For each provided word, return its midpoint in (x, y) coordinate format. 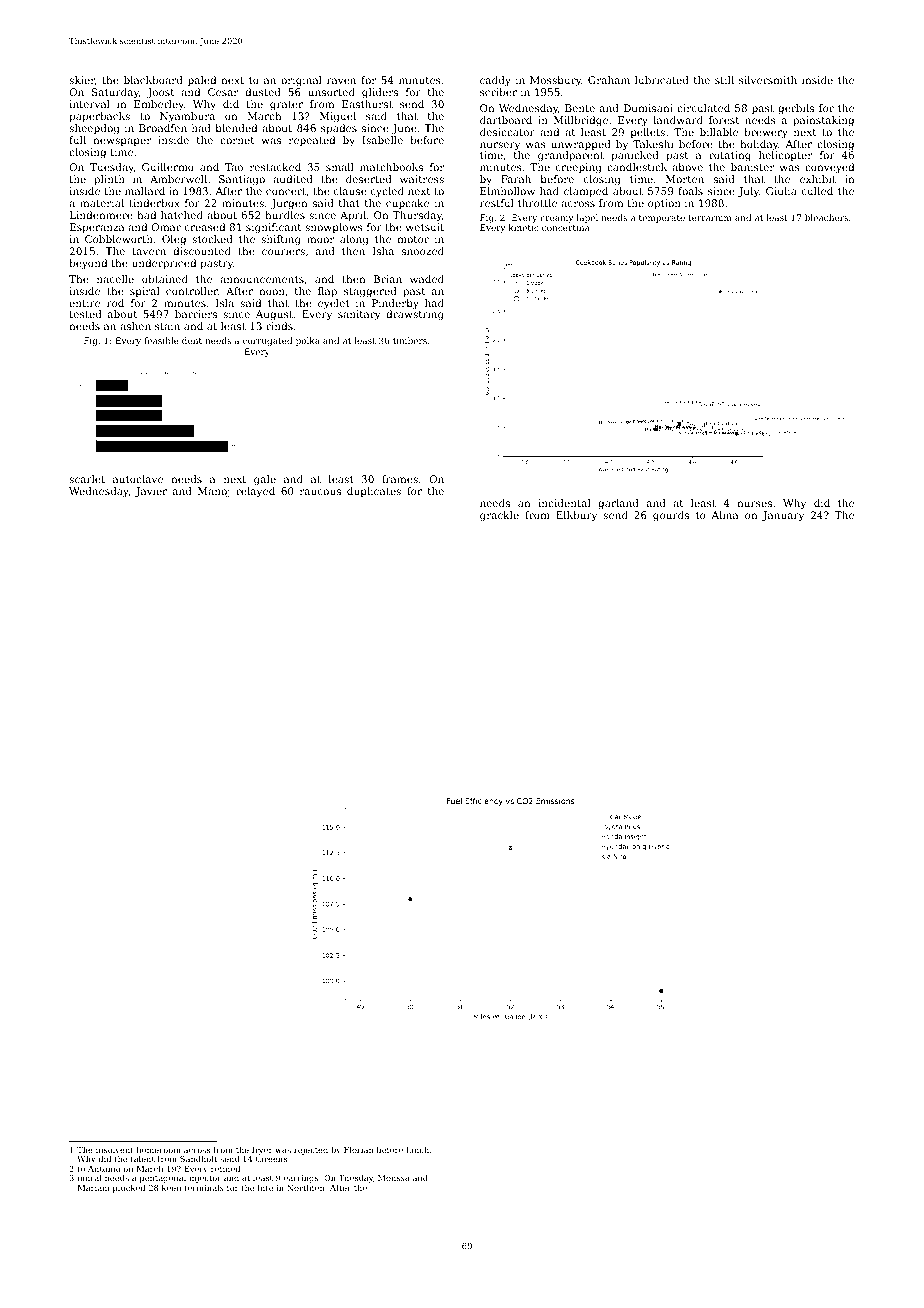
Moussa (394, 1178)
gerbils (796, 109)
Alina (724, 515)
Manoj (214, 492)
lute (265, 1187)
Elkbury (576, 516)
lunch (417, 1150)
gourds (671, 516)
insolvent (115, 1149)
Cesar (223, 92)
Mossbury (556, 81)
